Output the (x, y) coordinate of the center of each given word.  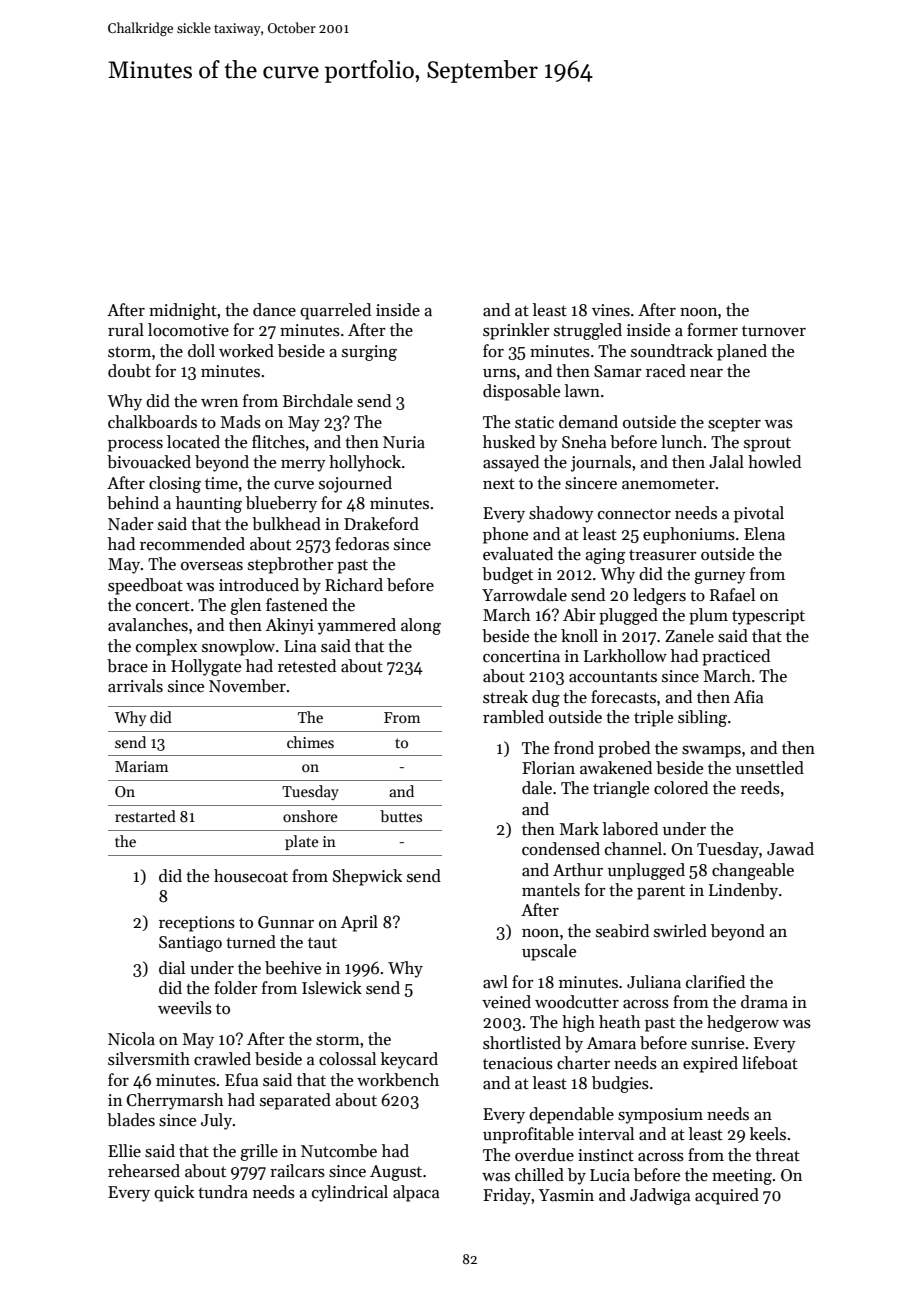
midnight (183, 311)
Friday (507, 1196)
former (712, 330)
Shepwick (367, 877)
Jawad (790, 849)
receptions (197, 924)
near (706, 373)
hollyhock (365, 463)
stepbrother (291, 565)
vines (611, 310)
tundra (223, 1192)
